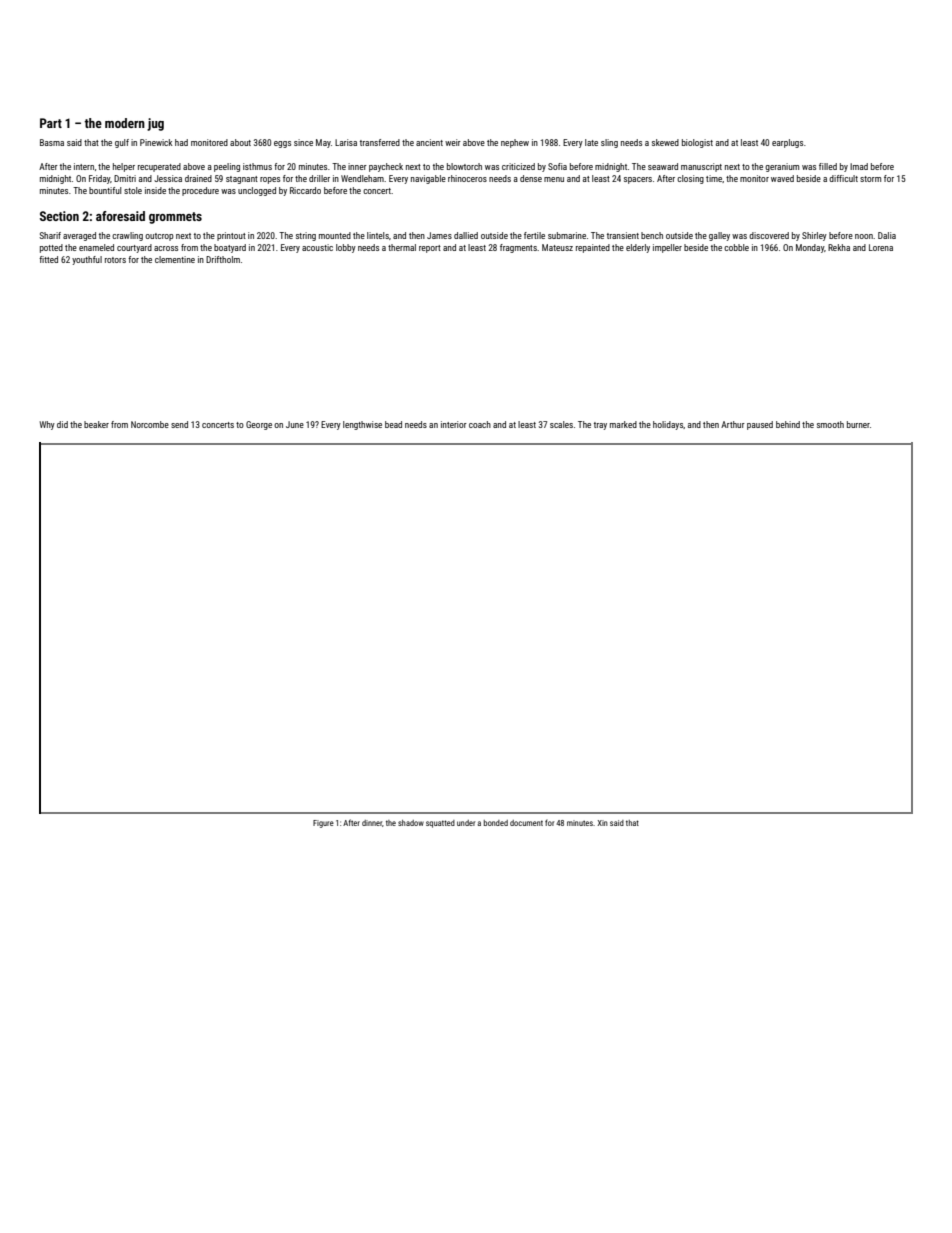 The width and height of the page is (952, 1233). What do you see at coordinates (870, 179) in the page?
I see `storm` at bounding box center [870, 179].
